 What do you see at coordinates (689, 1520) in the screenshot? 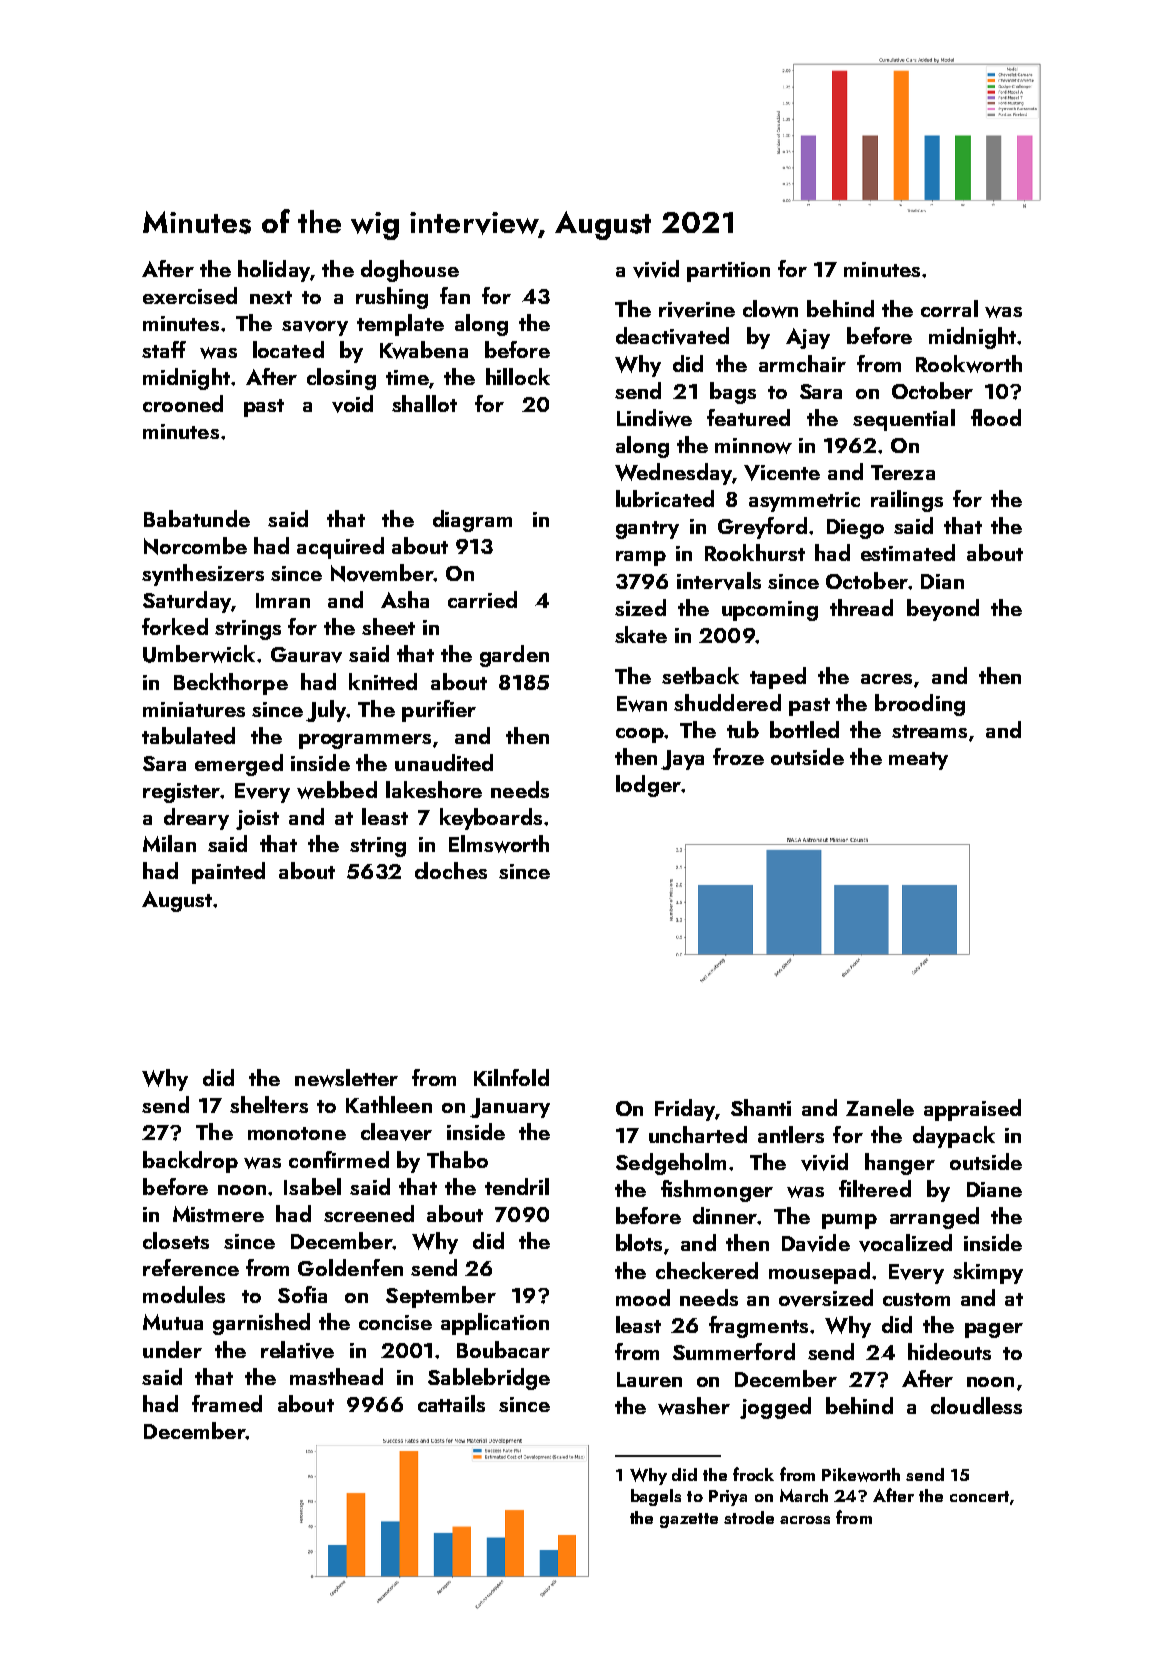
I see `gazette` at bounding box center [689, 1520].
